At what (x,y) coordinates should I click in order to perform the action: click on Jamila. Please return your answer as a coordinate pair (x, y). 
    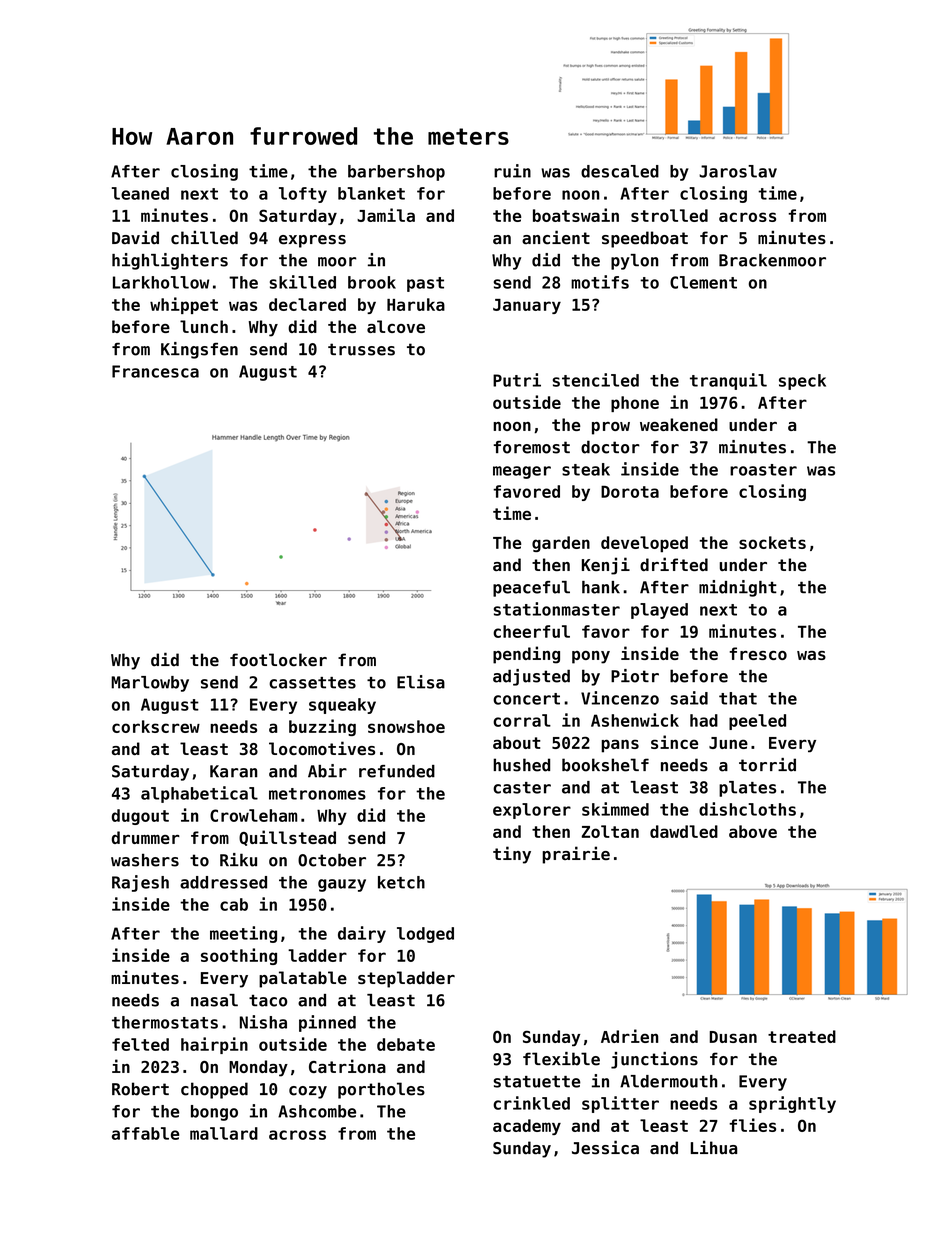
    Looking at the image, I should click on (386, 215).
